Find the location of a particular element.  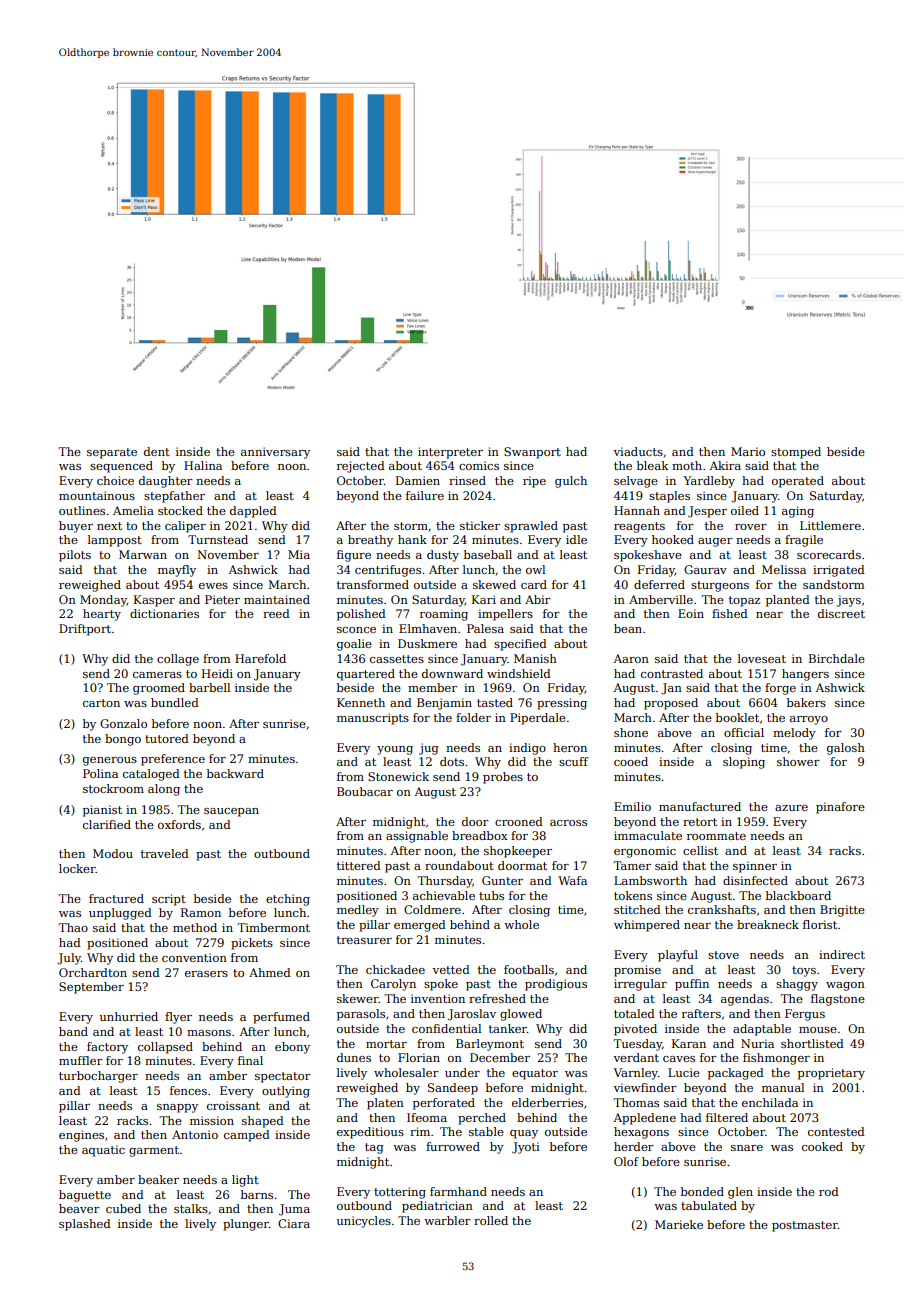

plunger is located at coordinates (246, 1225).
